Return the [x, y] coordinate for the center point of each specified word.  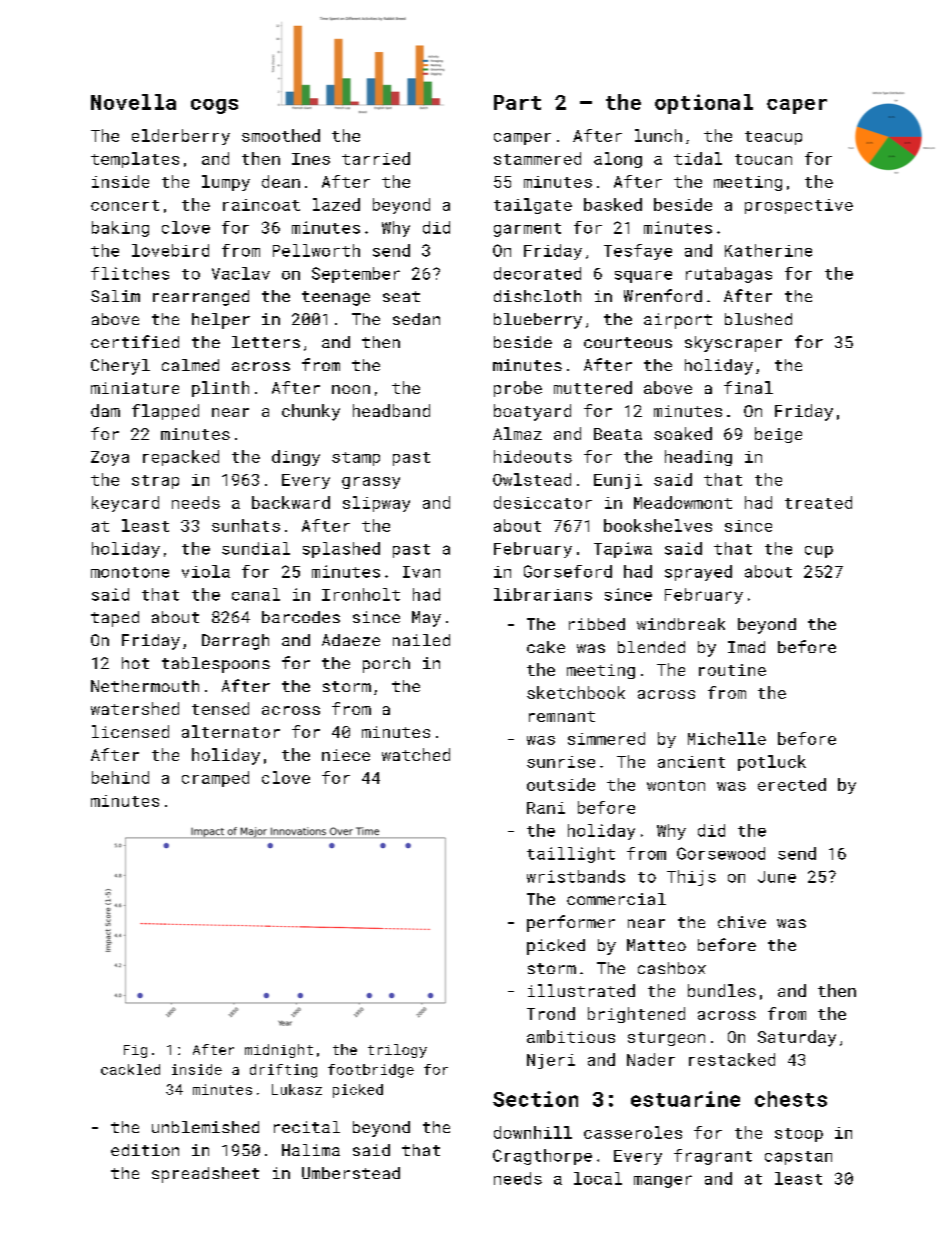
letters [266, 342]
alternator [231, 731]
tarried [376, 158]
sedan [416, 319]
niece [346, 755]
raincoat [261, 205]
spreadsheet [205, 1175]
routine [732, 670]
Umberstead [351, 1173]
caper [797, 106]
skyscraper [733, 344]
